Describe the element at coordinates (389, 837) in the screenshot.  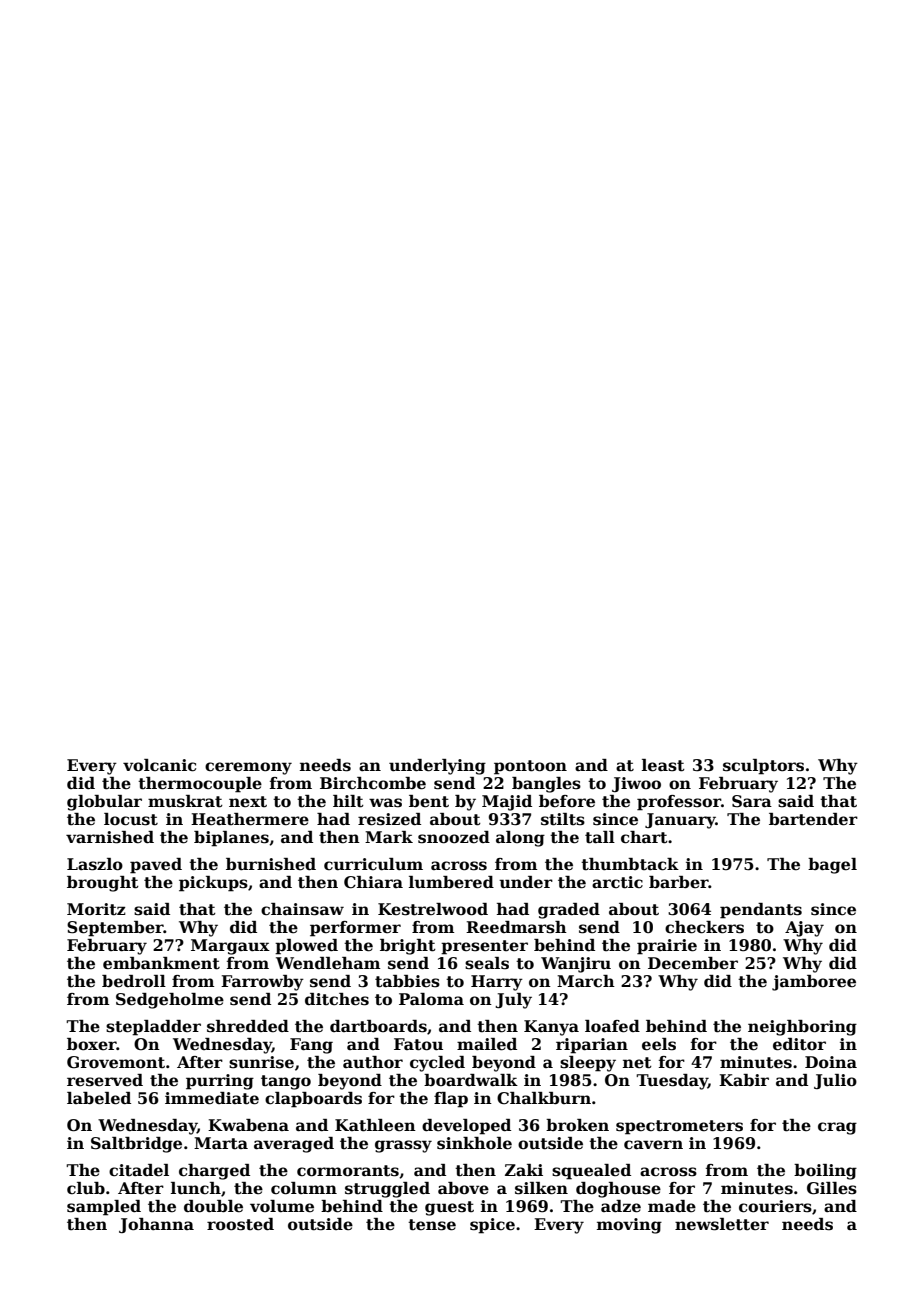
I see `Mark` at that location.
